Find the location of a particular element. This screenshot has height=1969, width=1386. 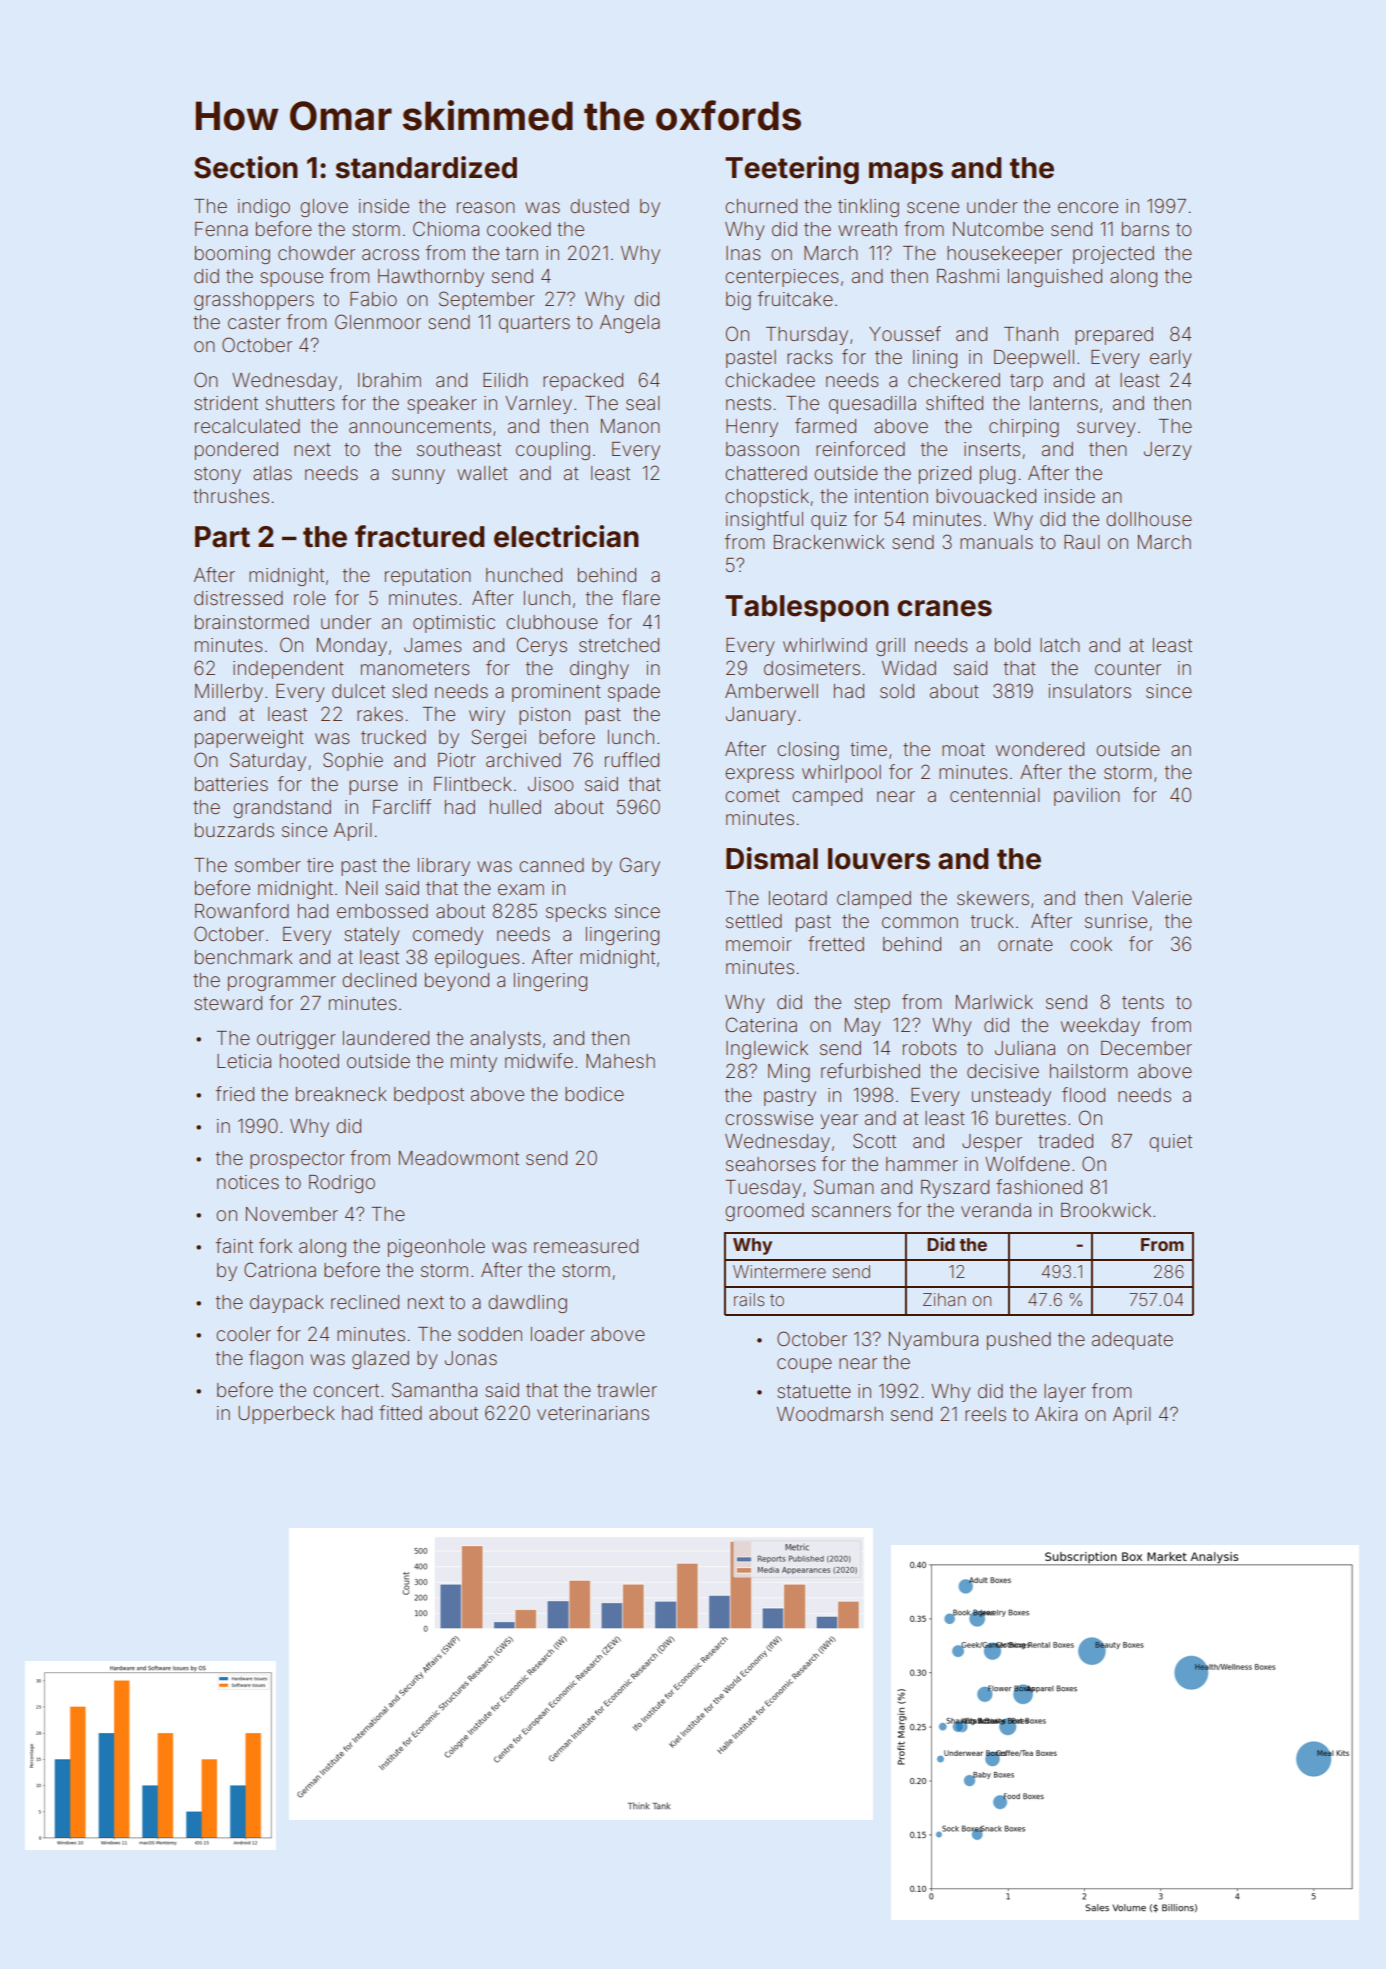

rakes is located at coordinates (380, 714).
